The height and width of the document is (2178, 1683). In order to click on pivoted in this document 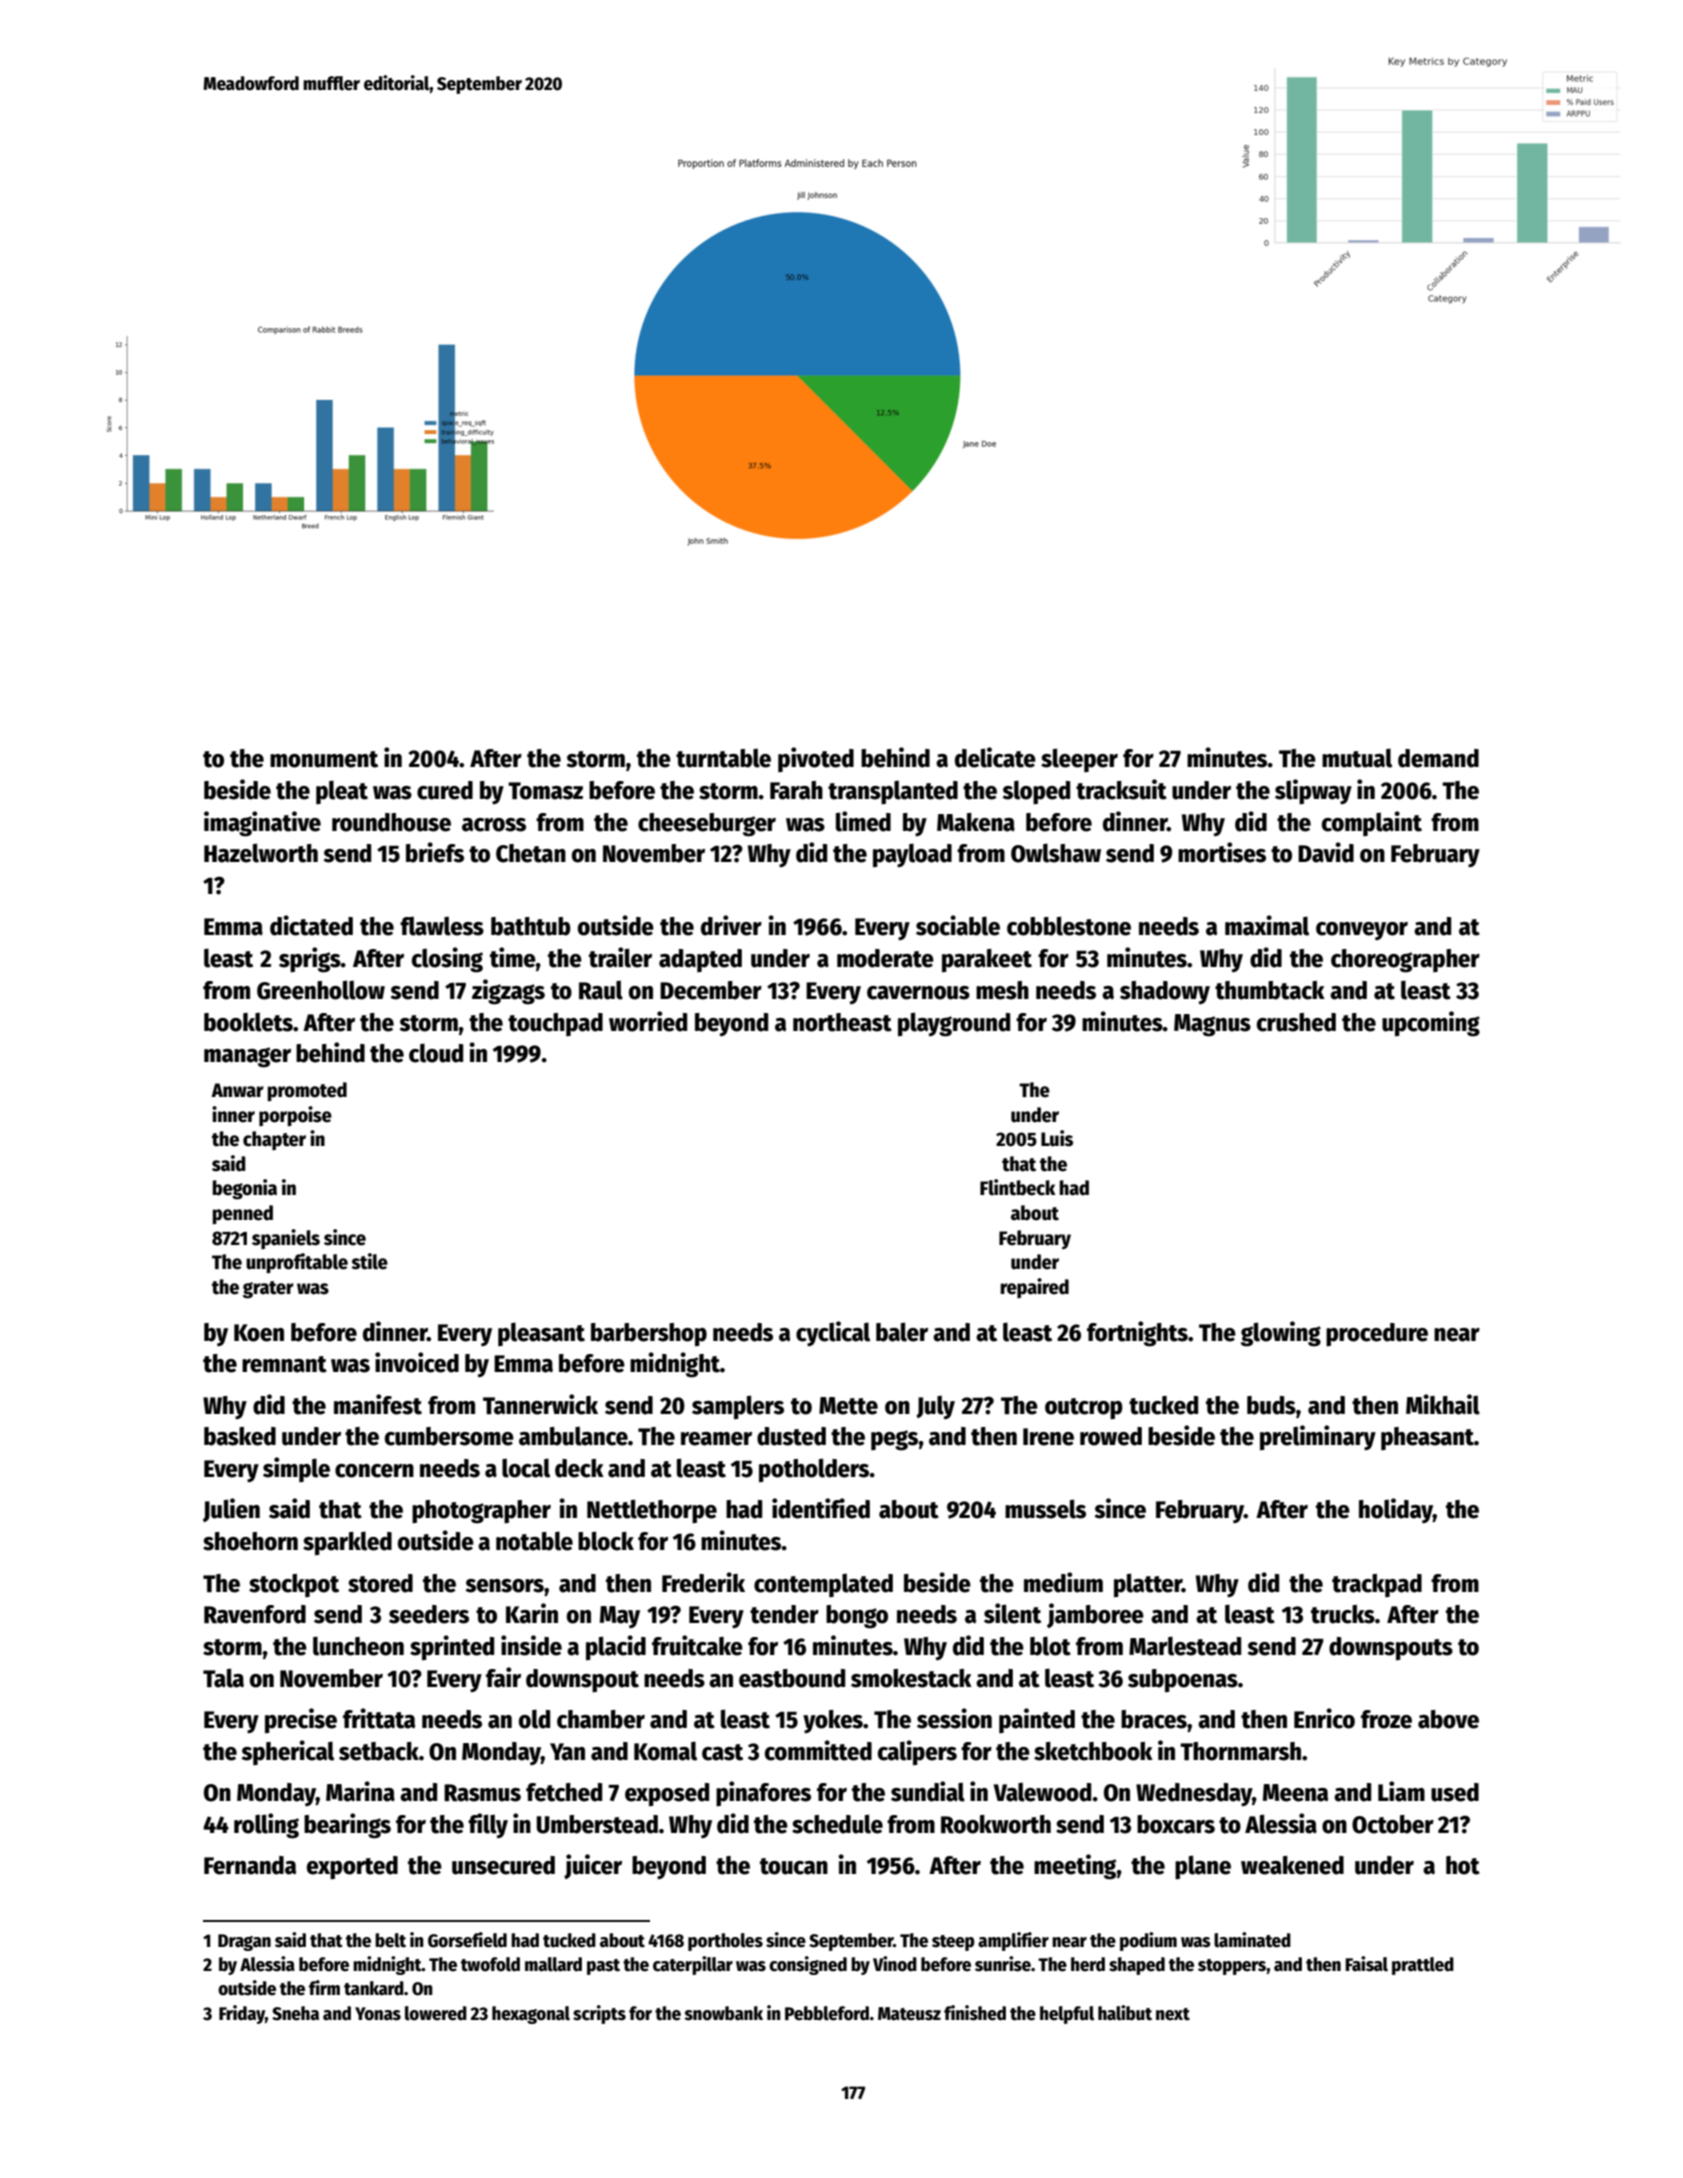, I will do `click(816, 759)`.
